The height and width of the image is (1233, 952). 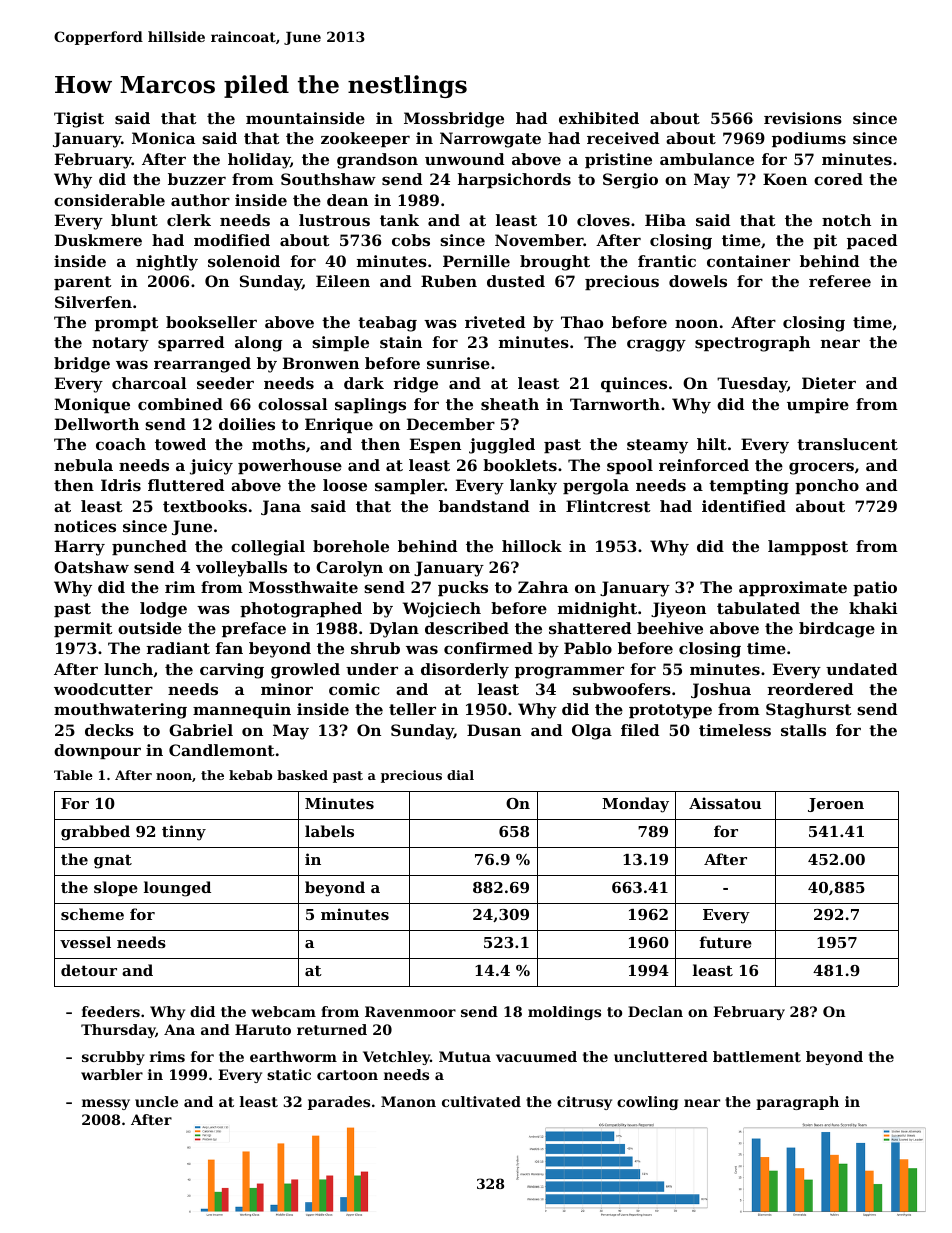 I want to click on revisions, so click(x=803, y=118).
